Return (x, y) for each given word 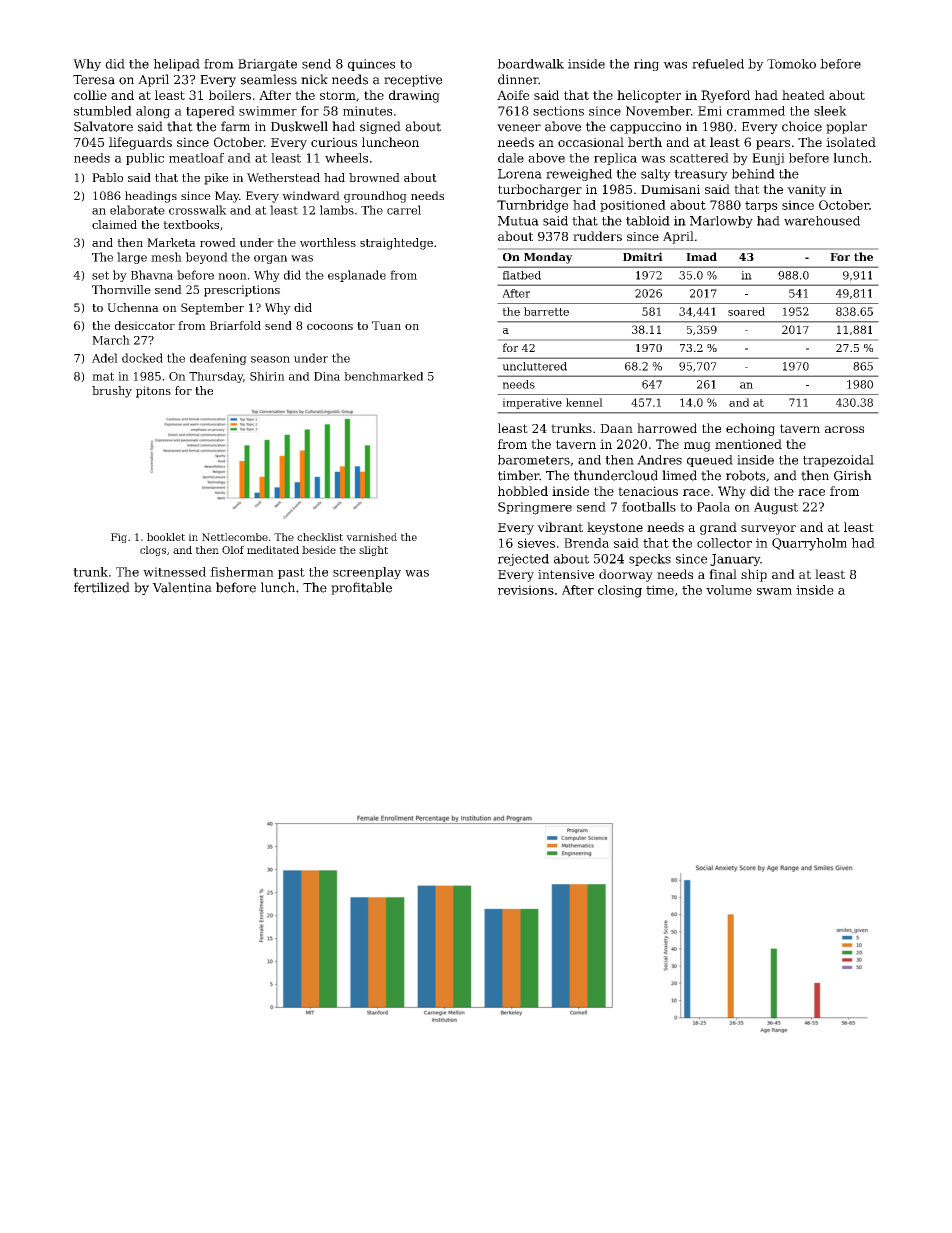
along (153, 112)
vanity (806, 190)
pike (216, 179)
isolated (851, 142)
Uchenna (133, 307)
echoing (750, 429)
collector (724, 543)
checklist (320, 537)
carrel (404, 210)
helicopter (649, 96)
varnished (371, 537)
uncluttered (534, 366)
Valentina (182, 587)
